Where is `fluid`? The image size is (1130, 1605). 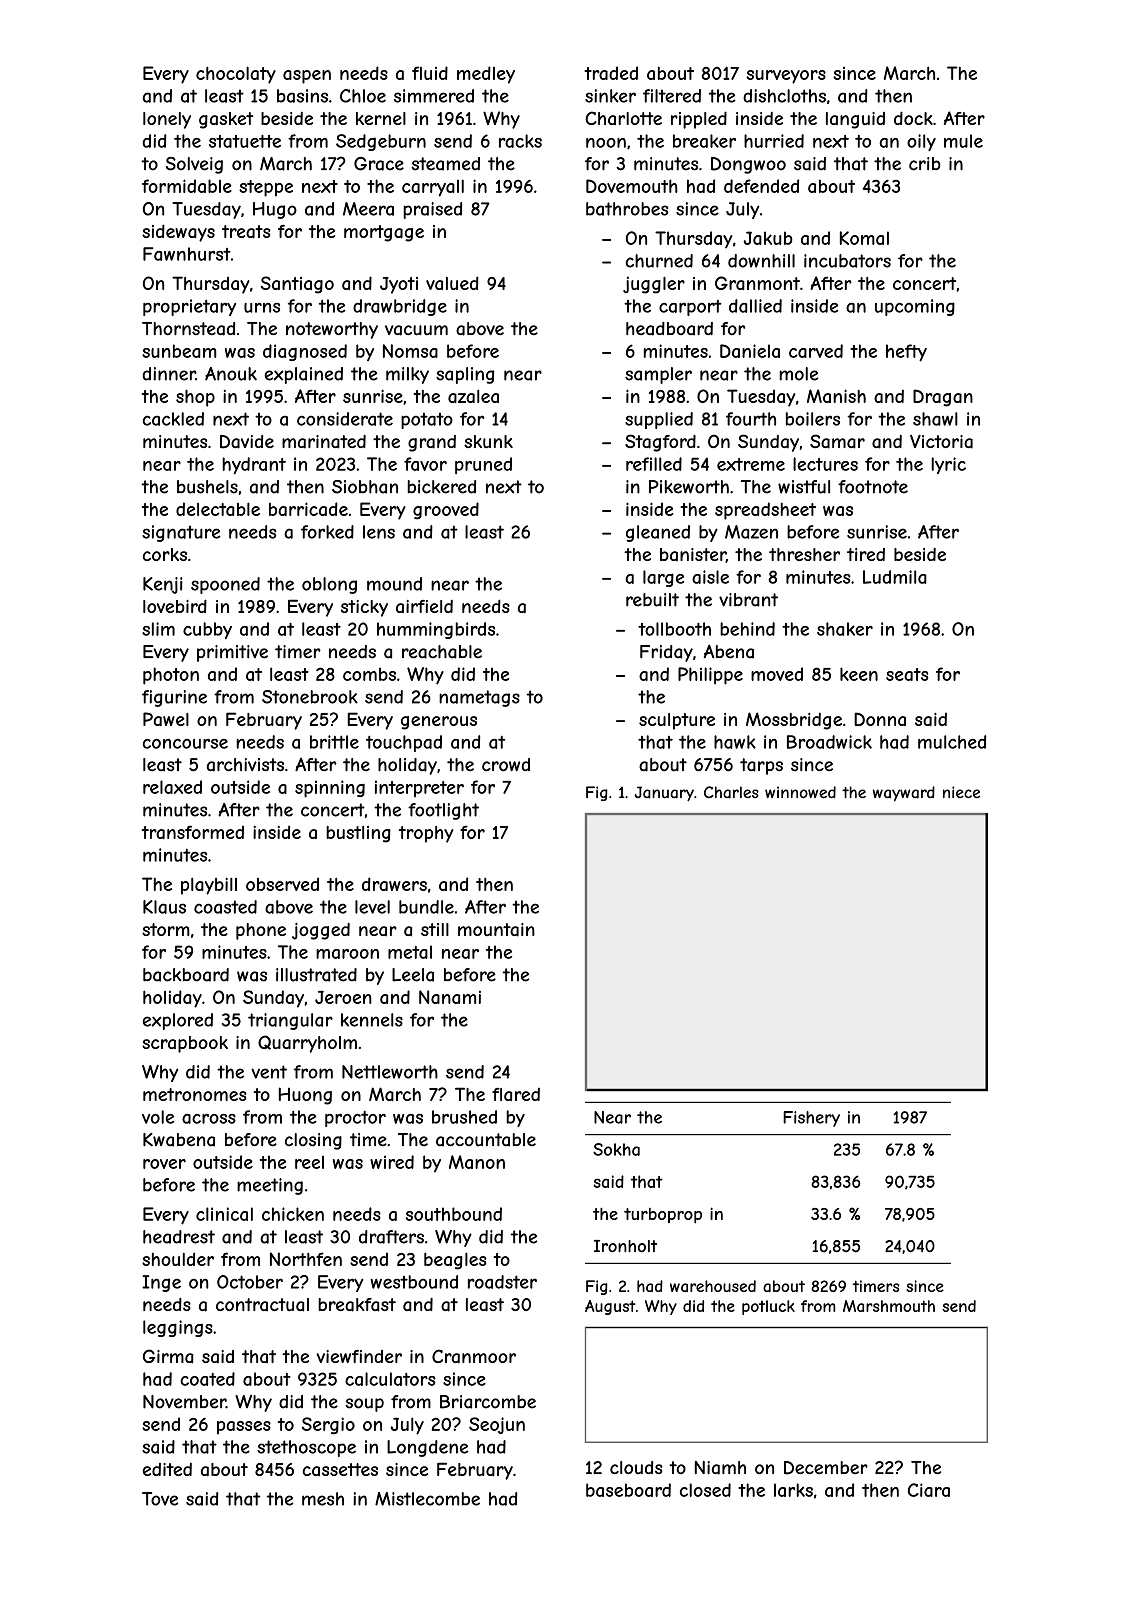 fluid is located at coordinates (430, 73).
